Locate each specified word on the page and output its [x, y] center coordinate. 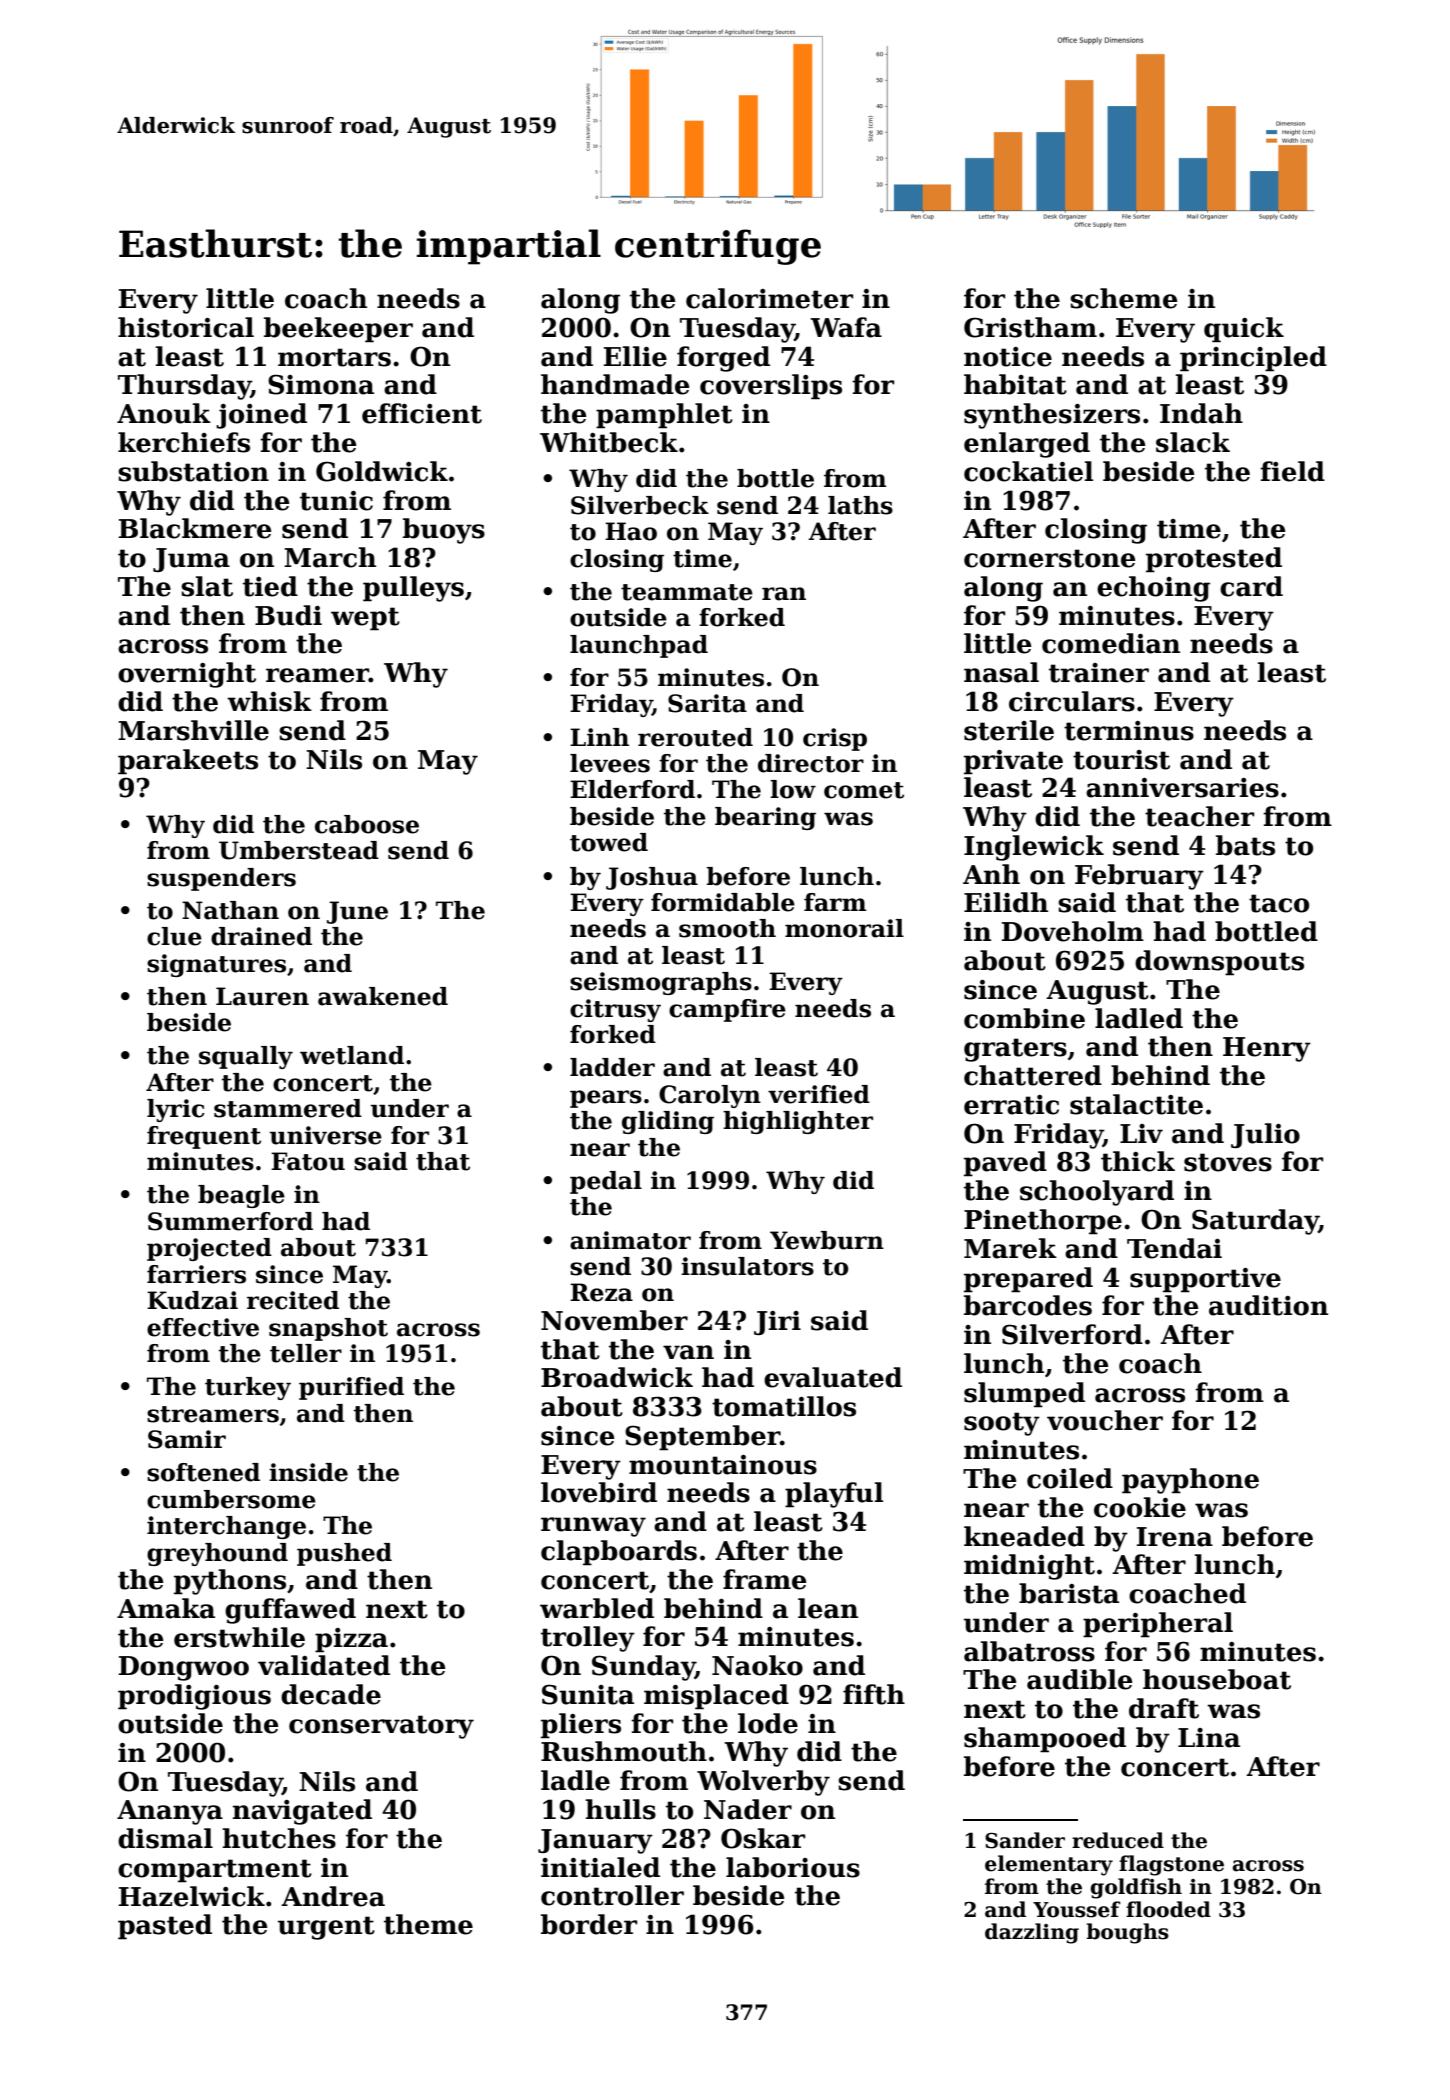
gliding [668, 1122]
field [1292, 471]
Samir [187, 1439]
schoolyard [1097, 1193]
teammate [687, 592]
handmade [615, 384]
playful [834, 1495]
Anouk [164, 413]
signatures [216, 965]
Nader [748, 1809]
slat [207, 586]
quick [1244, 330]
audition [1268, 1305]
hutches [279, 1838]
